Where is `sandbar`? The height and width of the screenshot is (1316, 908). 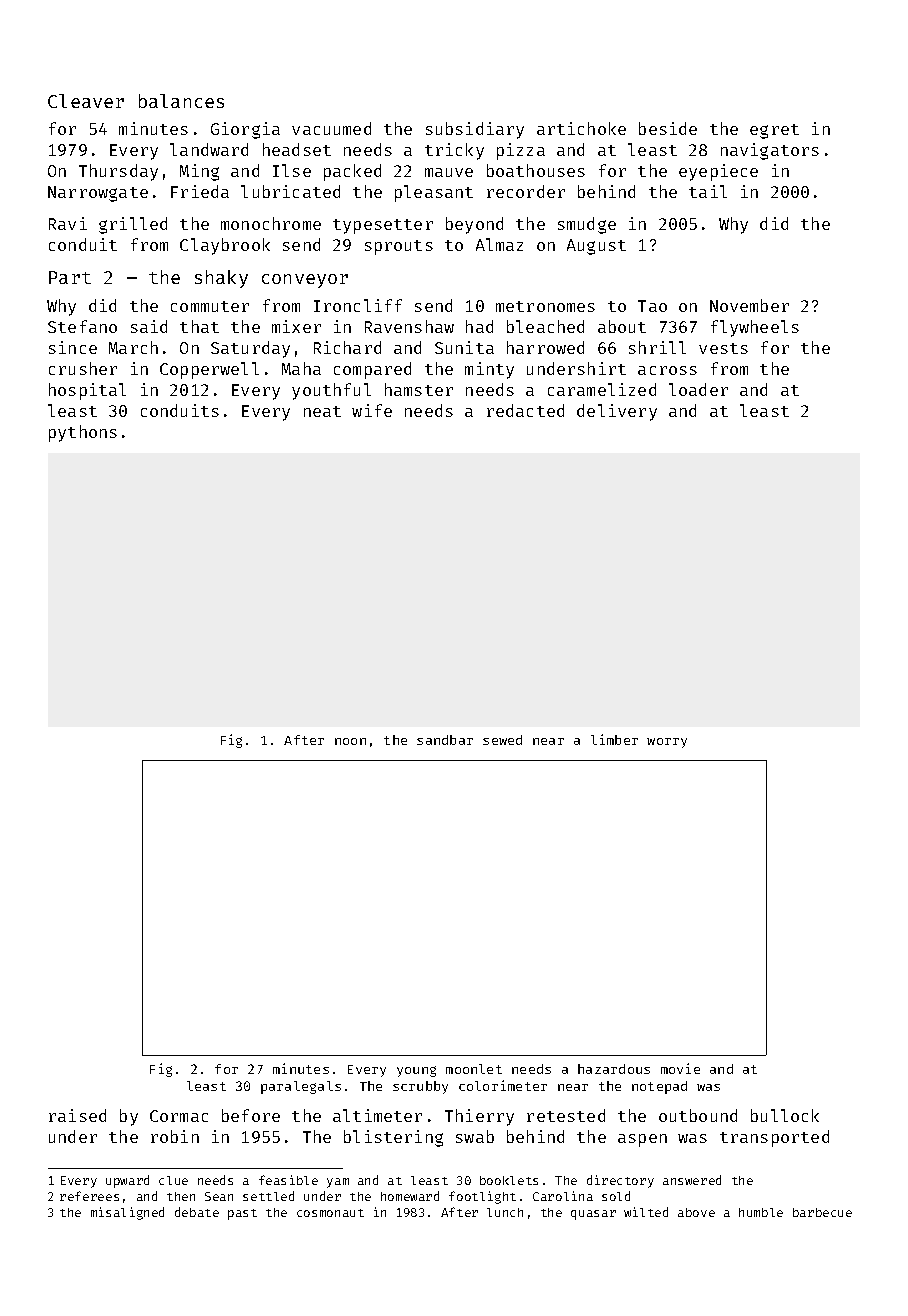 sandbar is located at coordinates (445, 740).
